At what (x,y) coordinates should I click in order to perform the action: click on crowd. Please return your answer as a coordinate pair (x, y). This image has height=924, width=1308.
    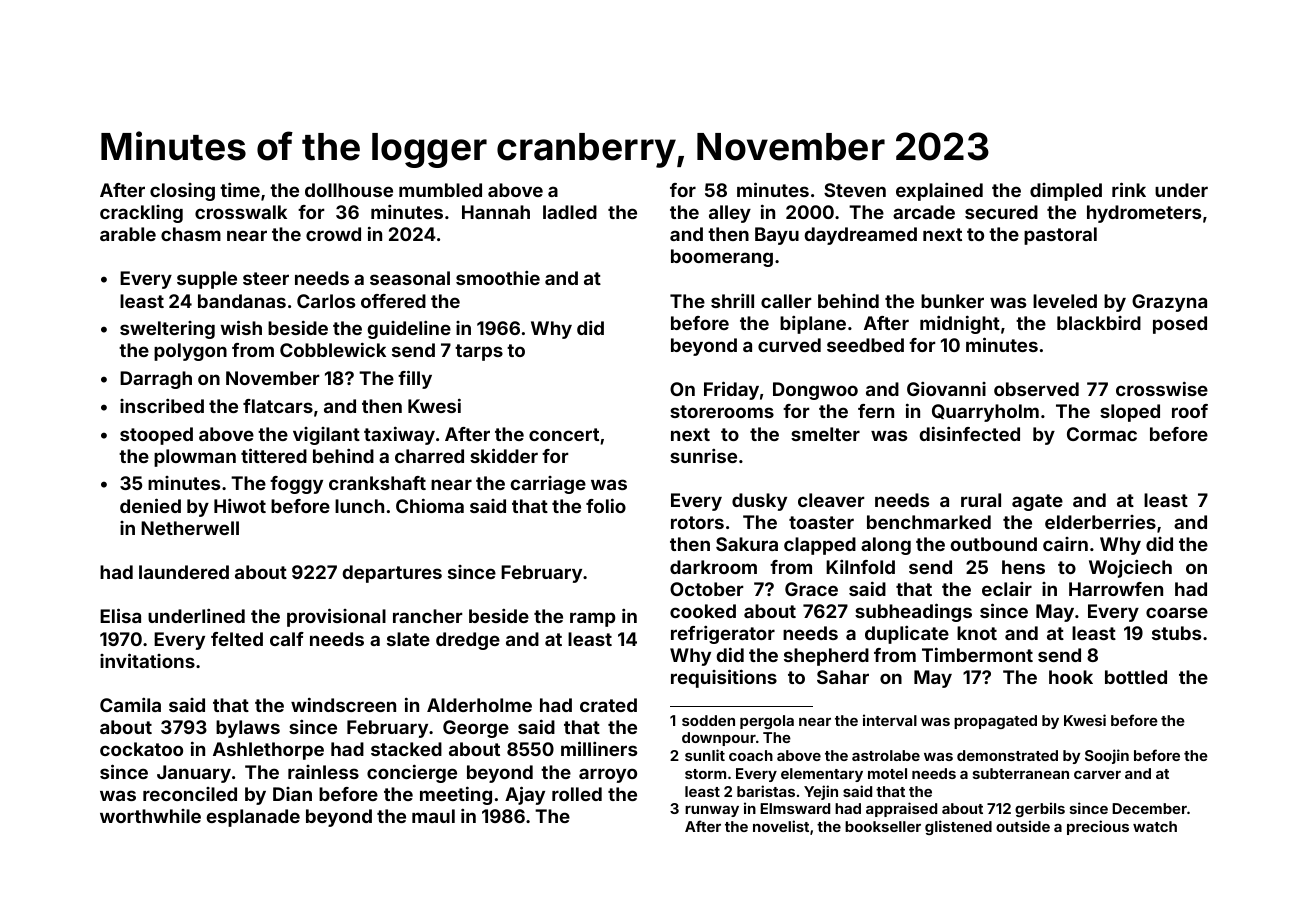
    Looking at the image, I should click on (333, 234).
